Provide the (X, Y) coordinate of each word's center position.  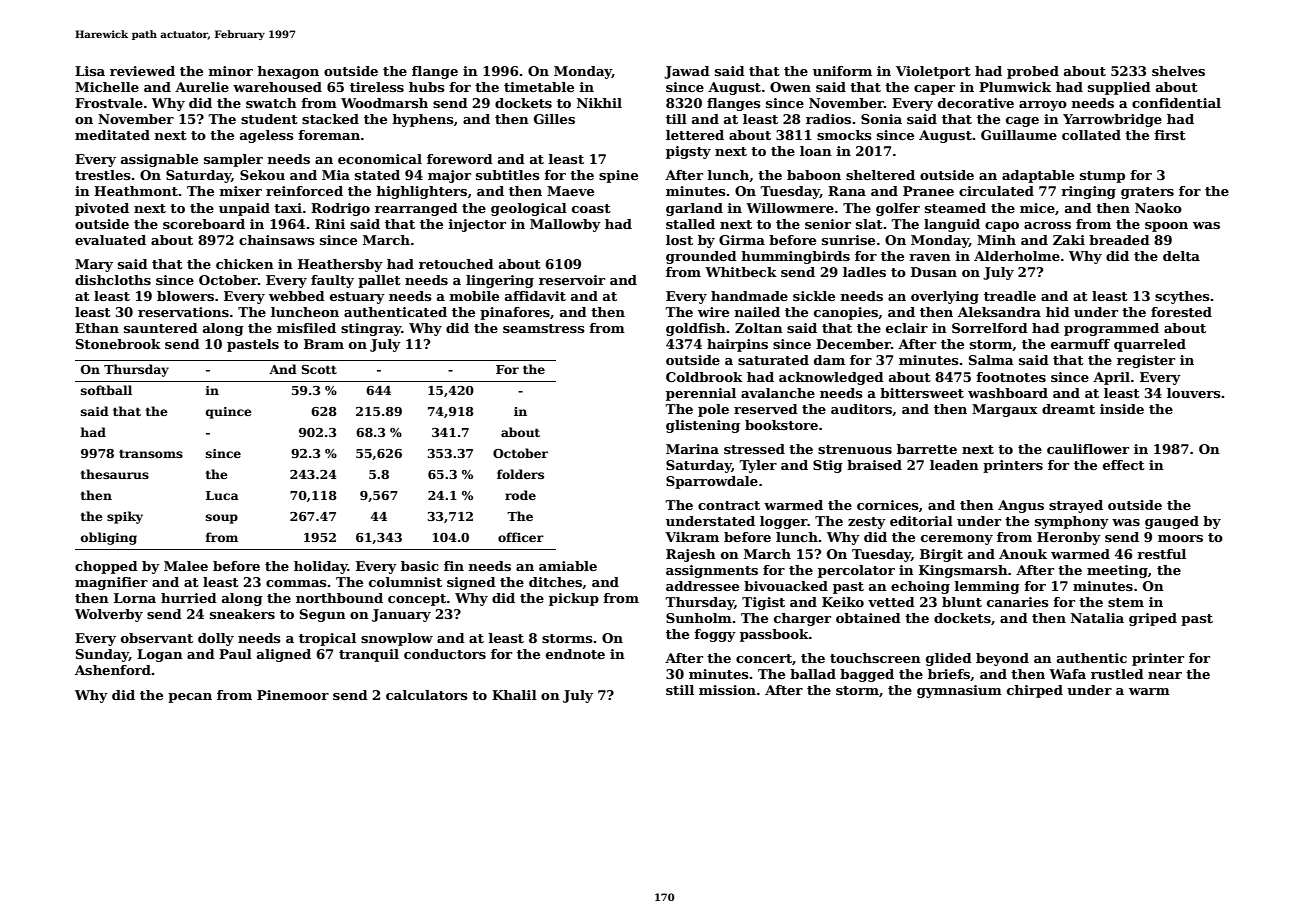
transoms (151, 453)
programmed (1111, 329)
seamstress (543, 328)
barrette (927, 449)
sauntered (161, 328)
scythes (1182, 297)
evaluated (110, 240)
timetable (539, 87)
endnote (575, 654)
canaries (1017, 602)
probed (1033, 72)
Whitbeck (741, 272)
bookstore (781, 425)
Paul (235, 654)
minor (231, 71)
